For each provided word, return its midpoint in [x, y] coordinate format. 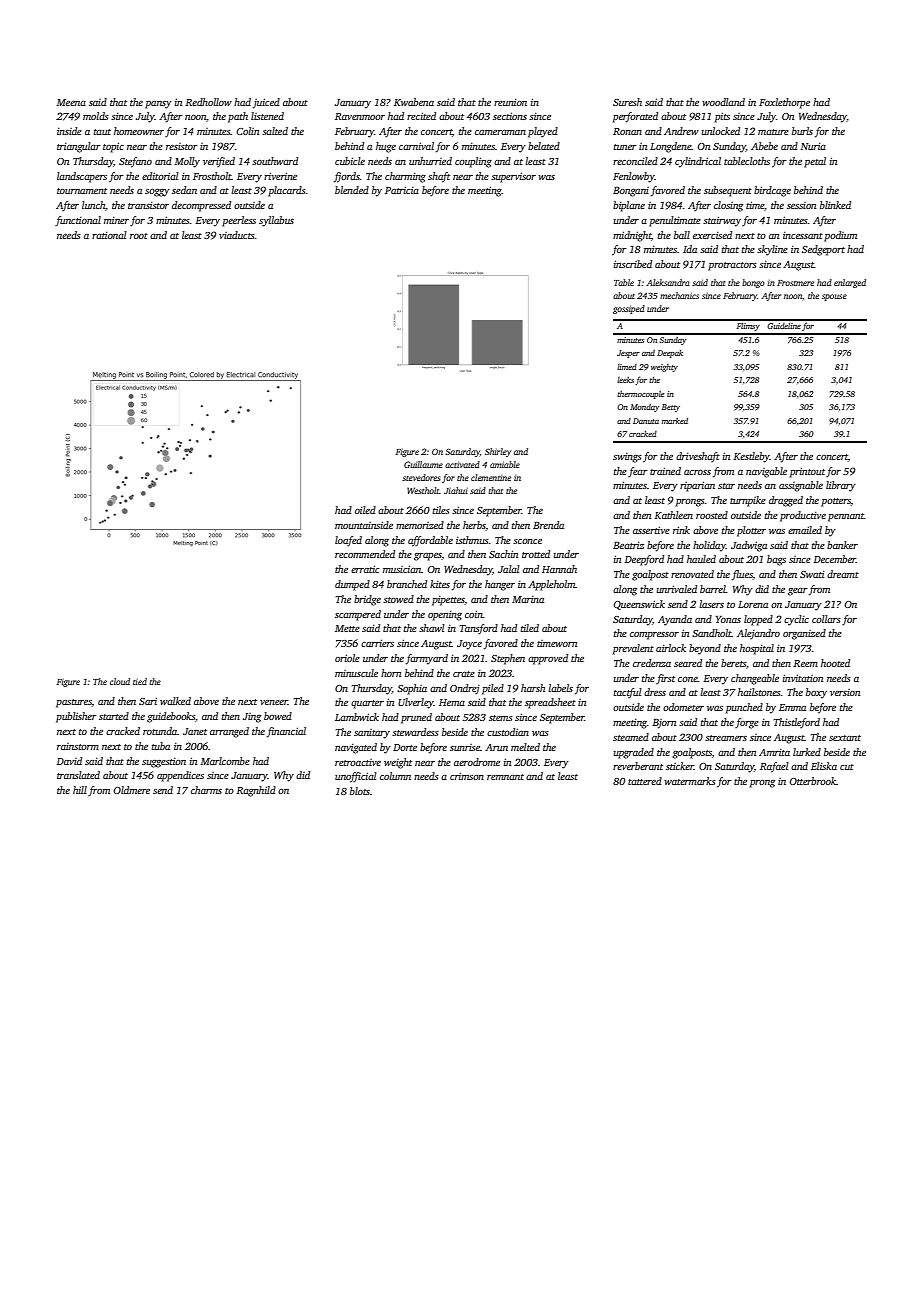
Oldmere [132, 790]
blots [360, 791]
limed [627, 367]
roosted [712, 515]
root [139, 236]
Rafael [774, 767]
